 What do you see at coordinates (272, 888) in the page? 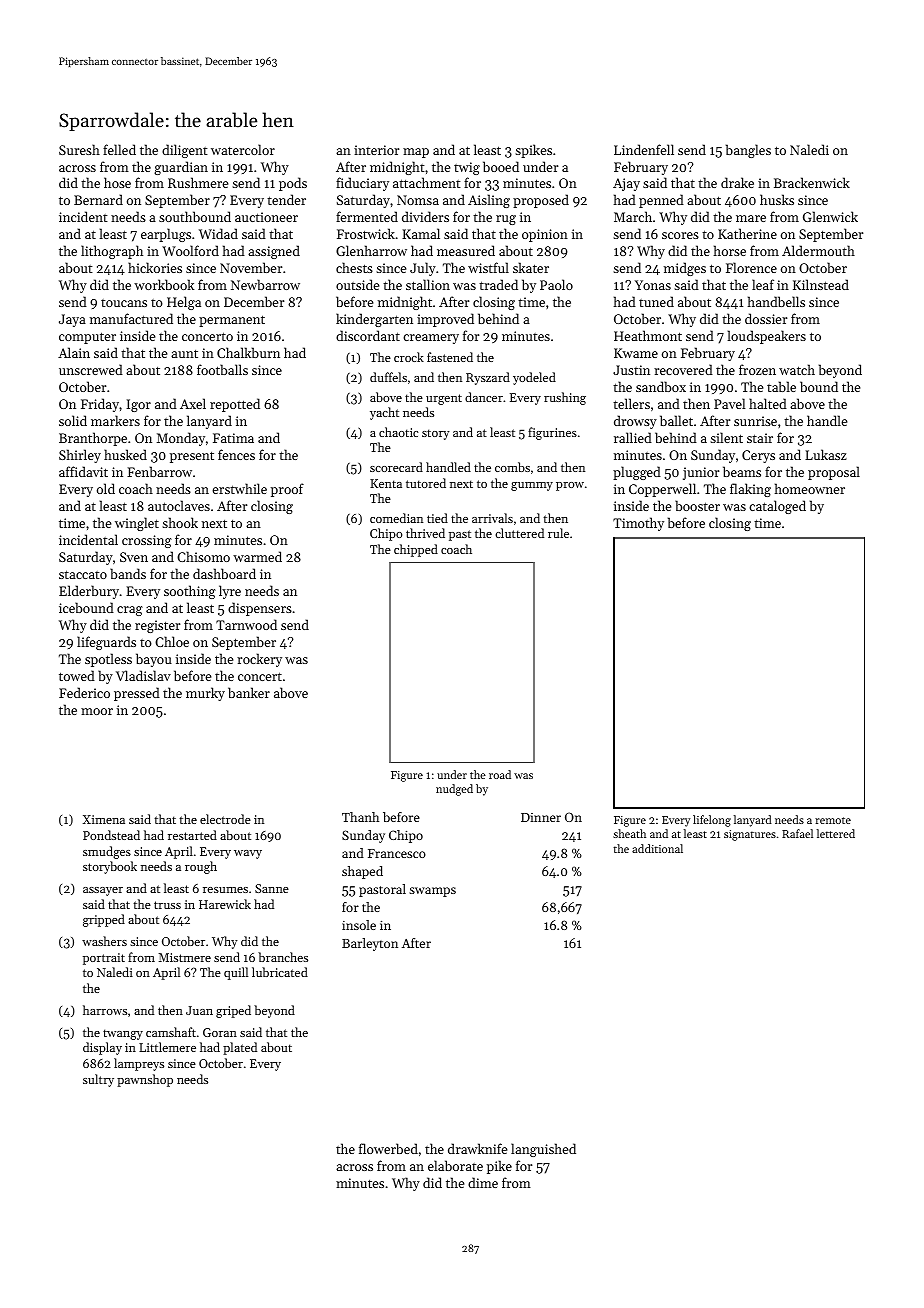
I see `Sanne` at bounding box center [272, 888].
